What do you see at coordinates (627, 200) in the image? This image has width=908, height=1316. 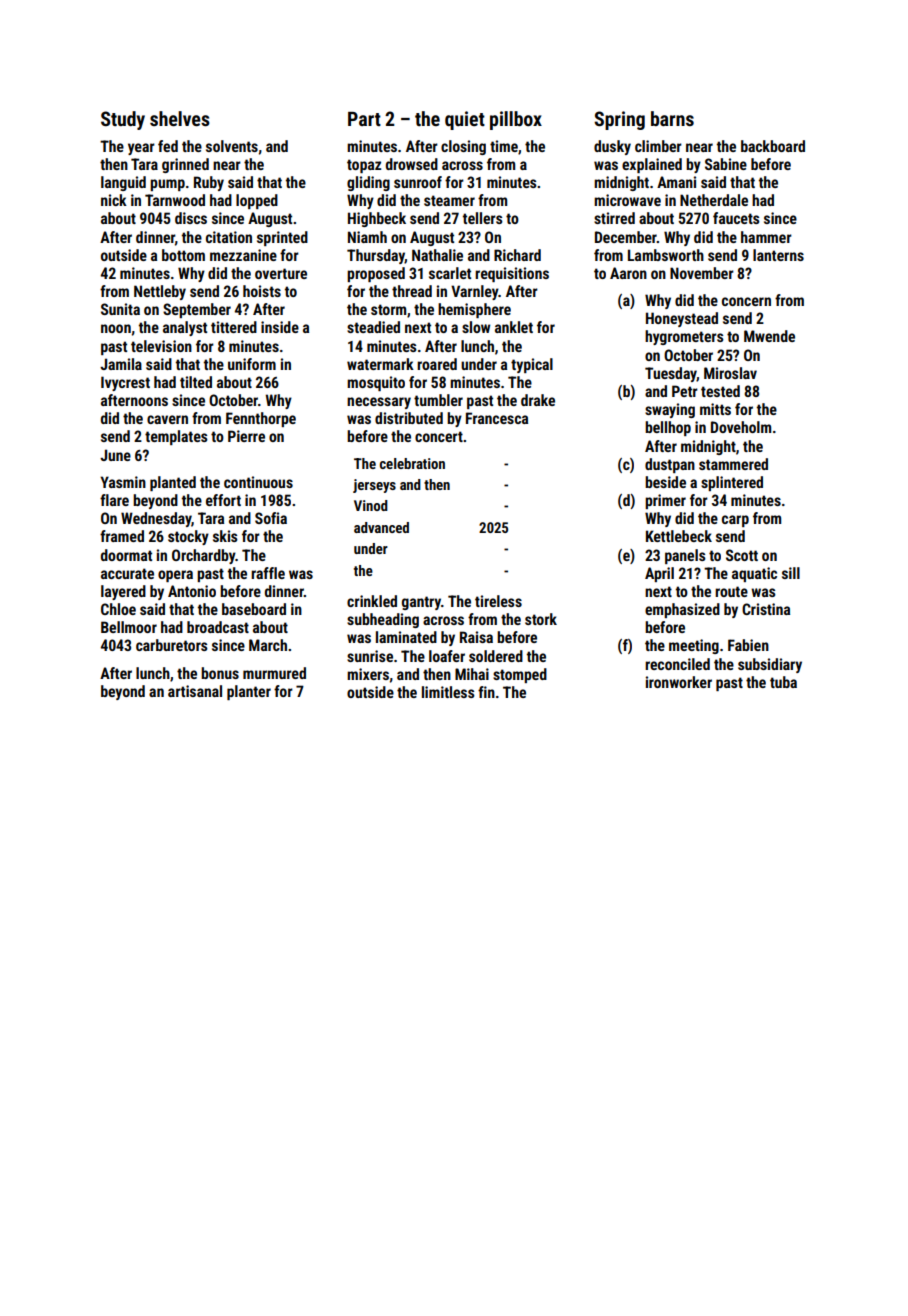 I see `microwave` at bounding box center [627, 200].
